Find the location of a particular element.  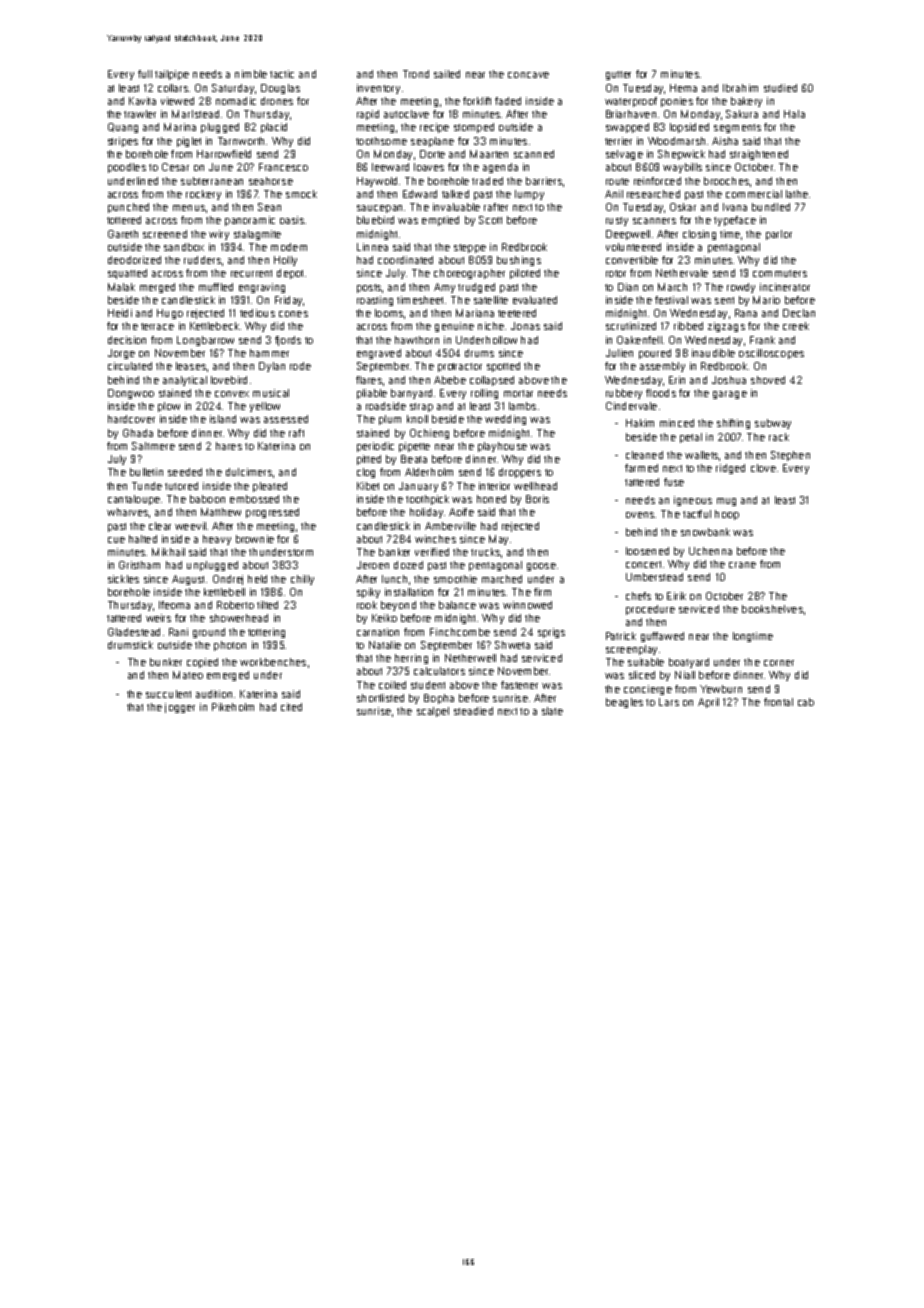

autoclave is located at coordinates (406, 114).
